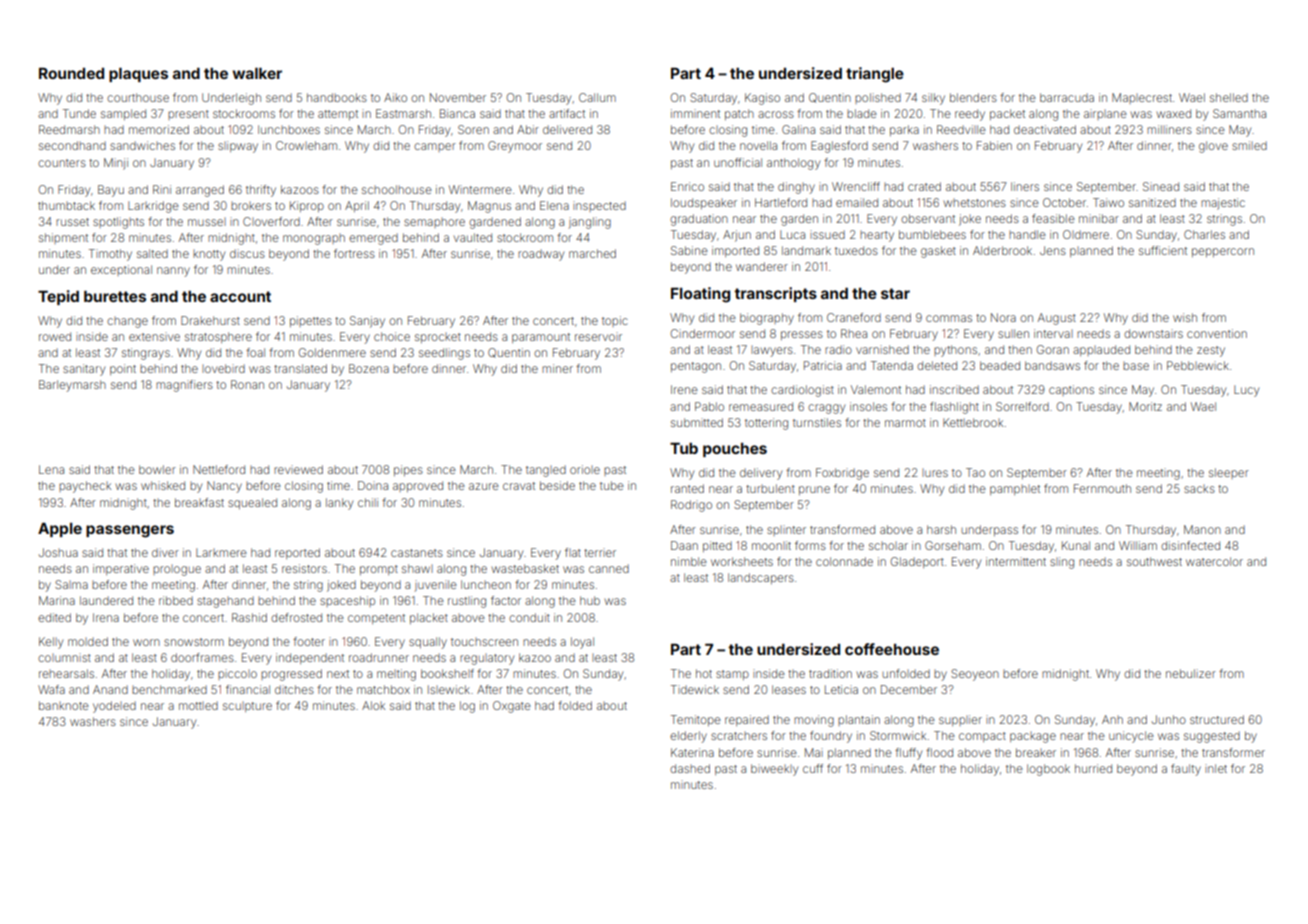  Describe the element at coordinates (64, 705) in the page. I see `banknote` at that location.
